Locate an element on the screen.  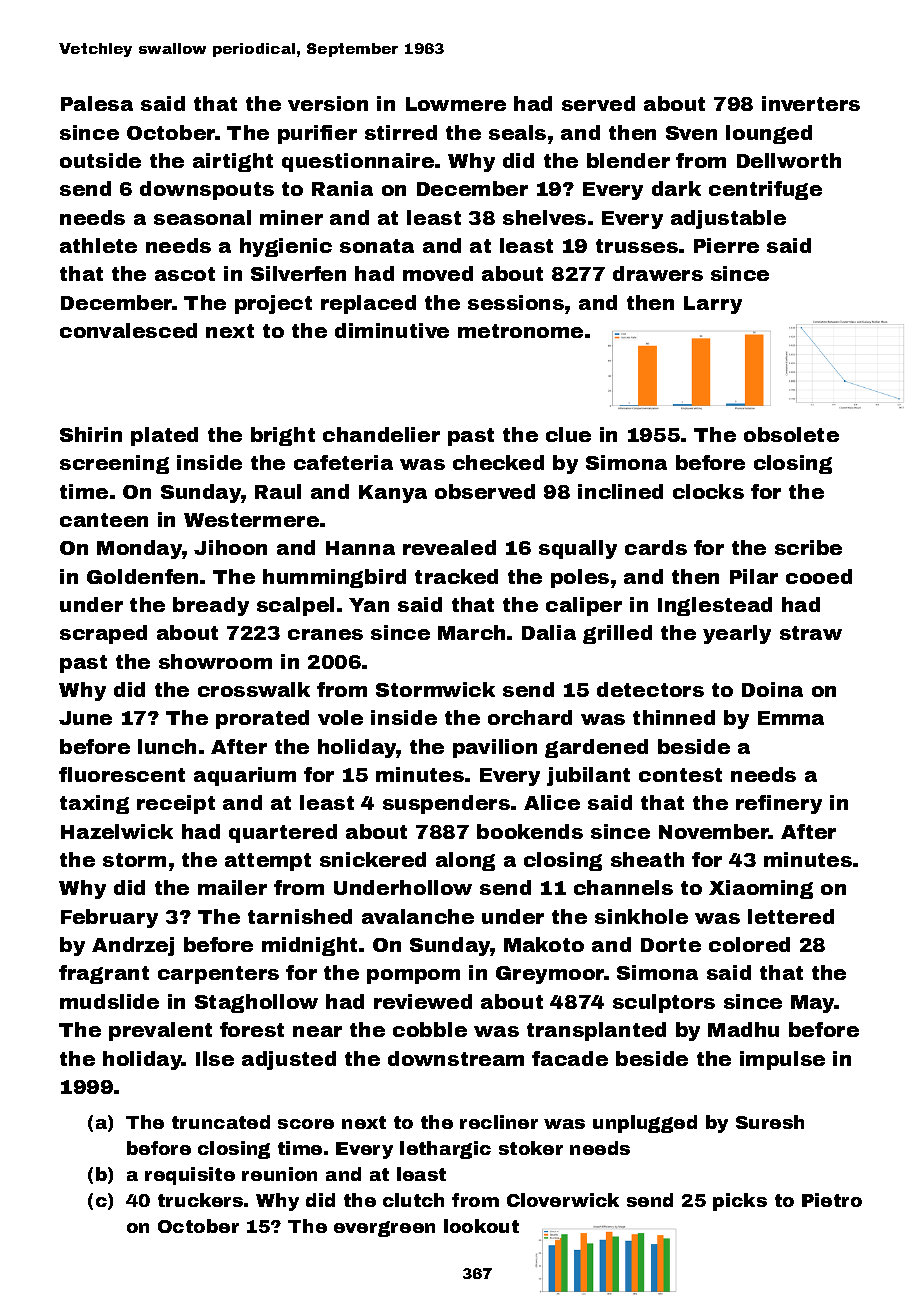
reunion is located at coordinates (279, 1174).
